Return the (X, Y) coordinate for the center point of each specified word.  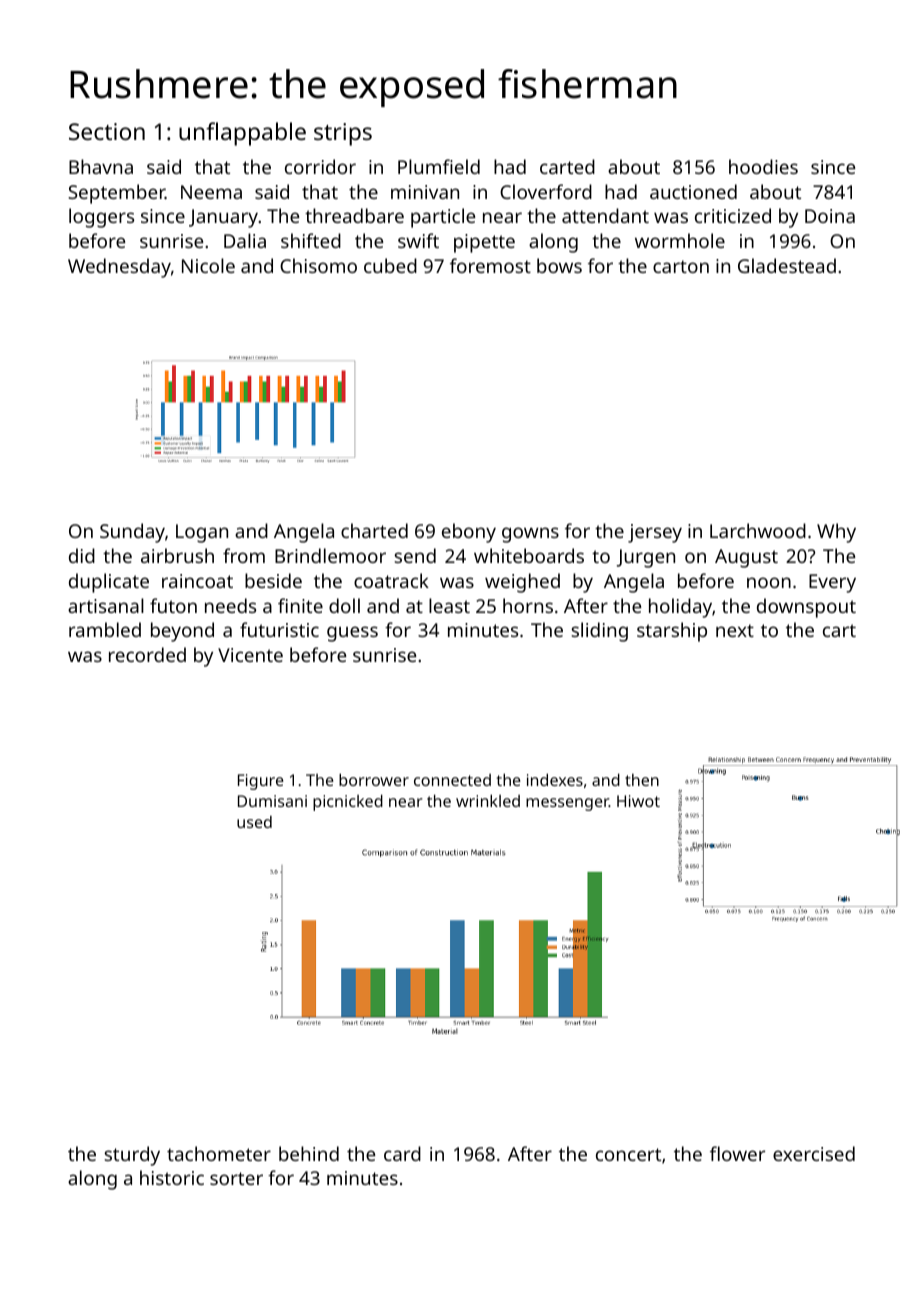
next (735, 630)
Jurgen (646, 558)
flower (737, 1153)
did (82, 555)
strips (343, 134)
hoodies (763, 166)
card (402, 1153)
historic (172, 1177)
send (415, 555)
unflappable (242, 134)
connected (452, 780)
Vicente (250, 655)
